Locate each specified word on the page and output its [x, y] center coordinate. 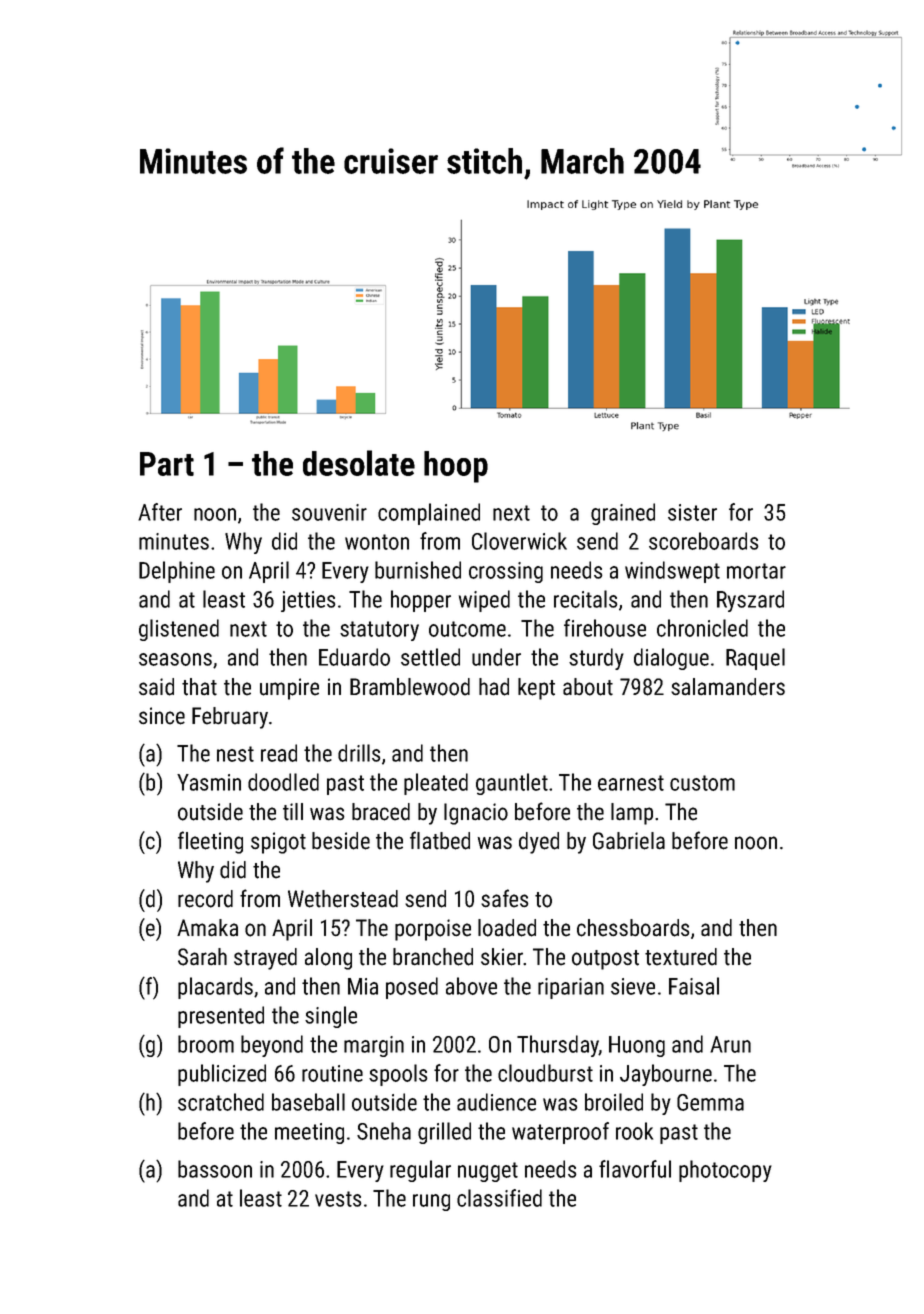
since [162, 716]
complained [429, 514]
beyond [272, 1046]
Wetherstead [343, 899]
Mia [363, 986]
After [160, 512]
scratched [221, 1102]
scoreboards [703, 541]
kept [536, 689]
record [205, 899]
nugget [488, 1172]
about [588, 687]
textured [681, 957]
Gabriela [629, 841]
